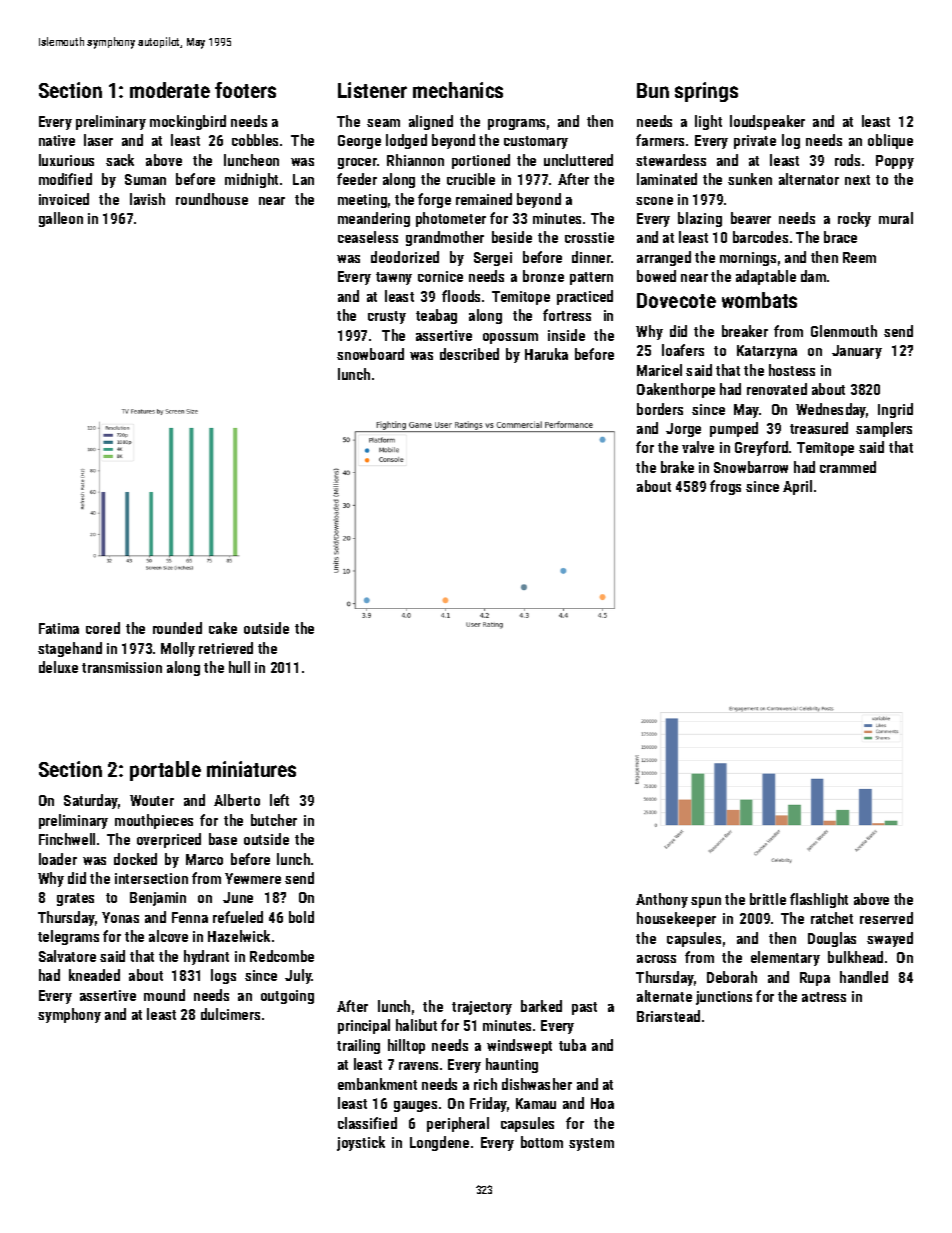  What do you see at coordinates (677, 467) in the screenshot?
I see `brake` at bounding box center [677, 467].
